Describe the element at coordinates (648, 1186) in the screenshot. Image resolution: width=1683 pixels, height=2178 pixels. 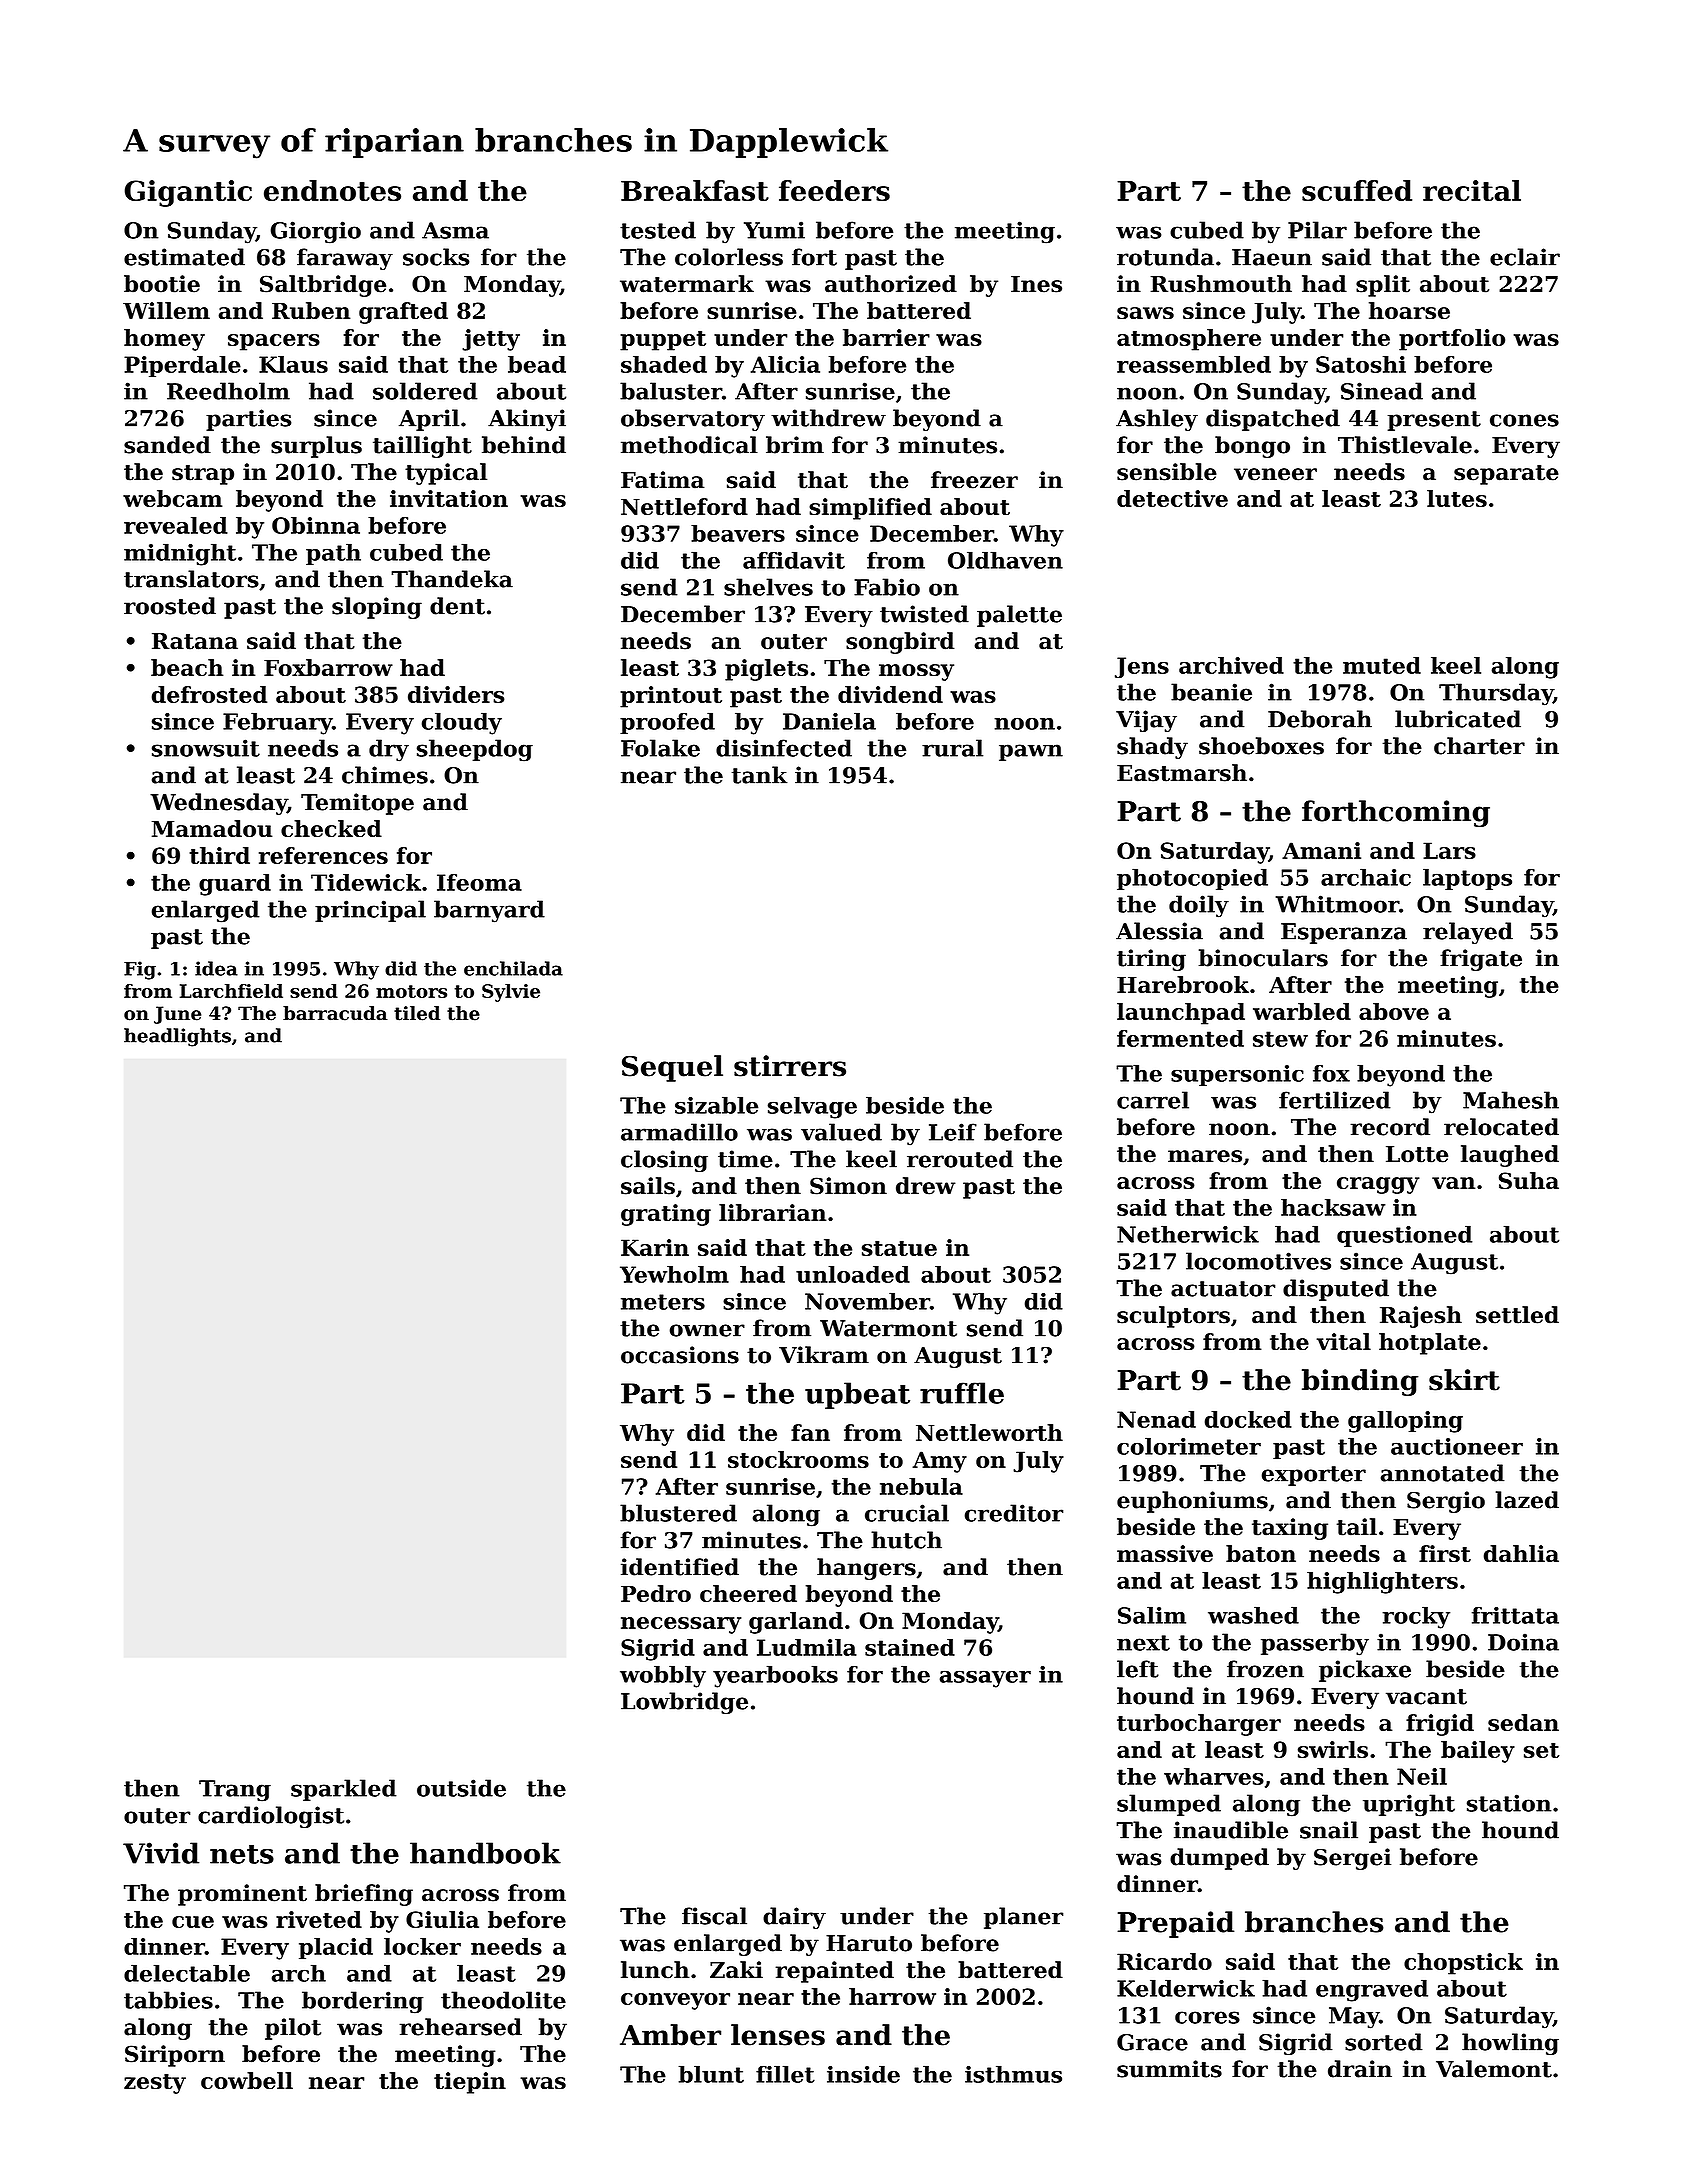
I see `sails` at that location.
